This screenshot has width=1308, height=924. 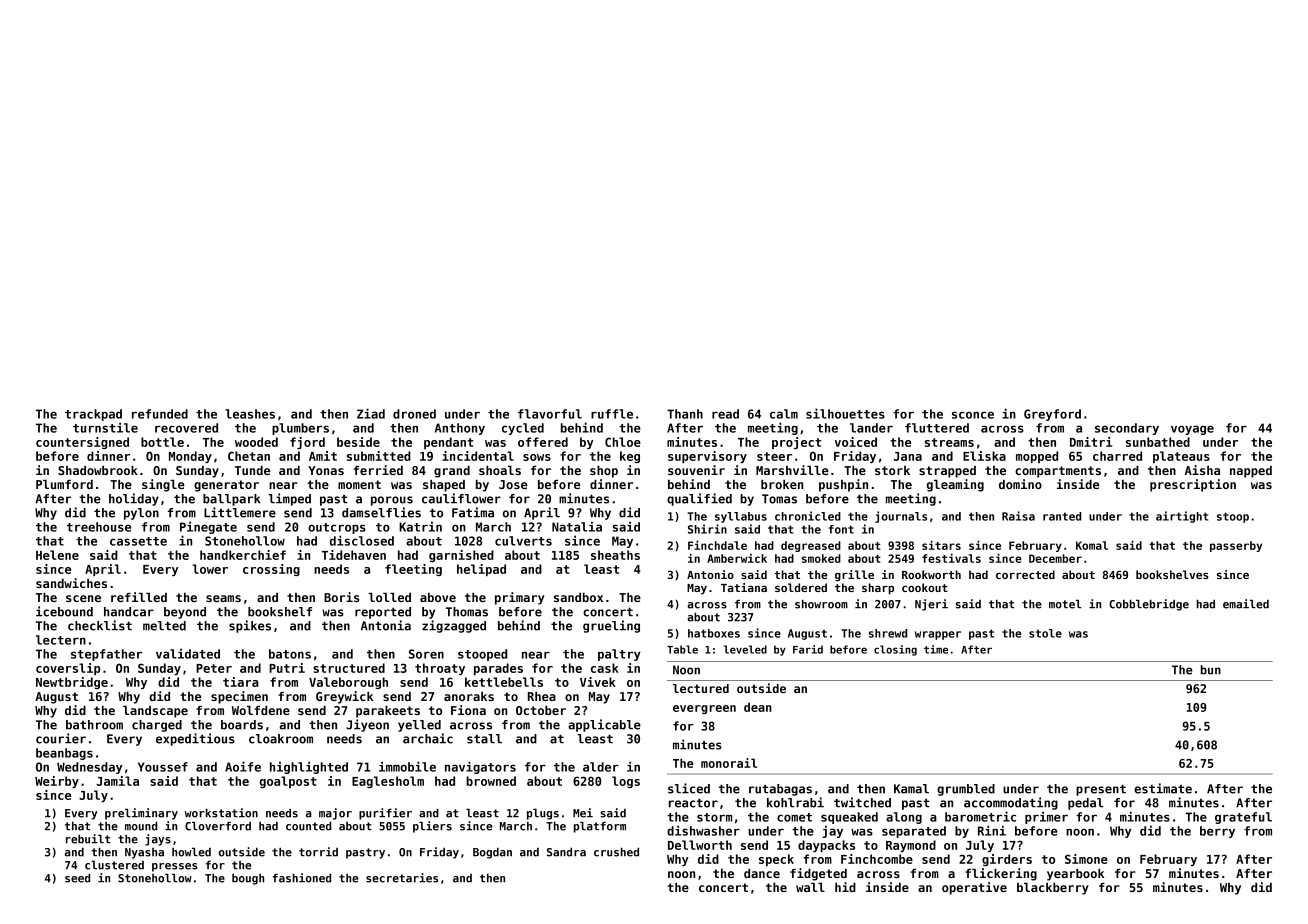 I want to click on flavorful, so click(x=550, y=414).
